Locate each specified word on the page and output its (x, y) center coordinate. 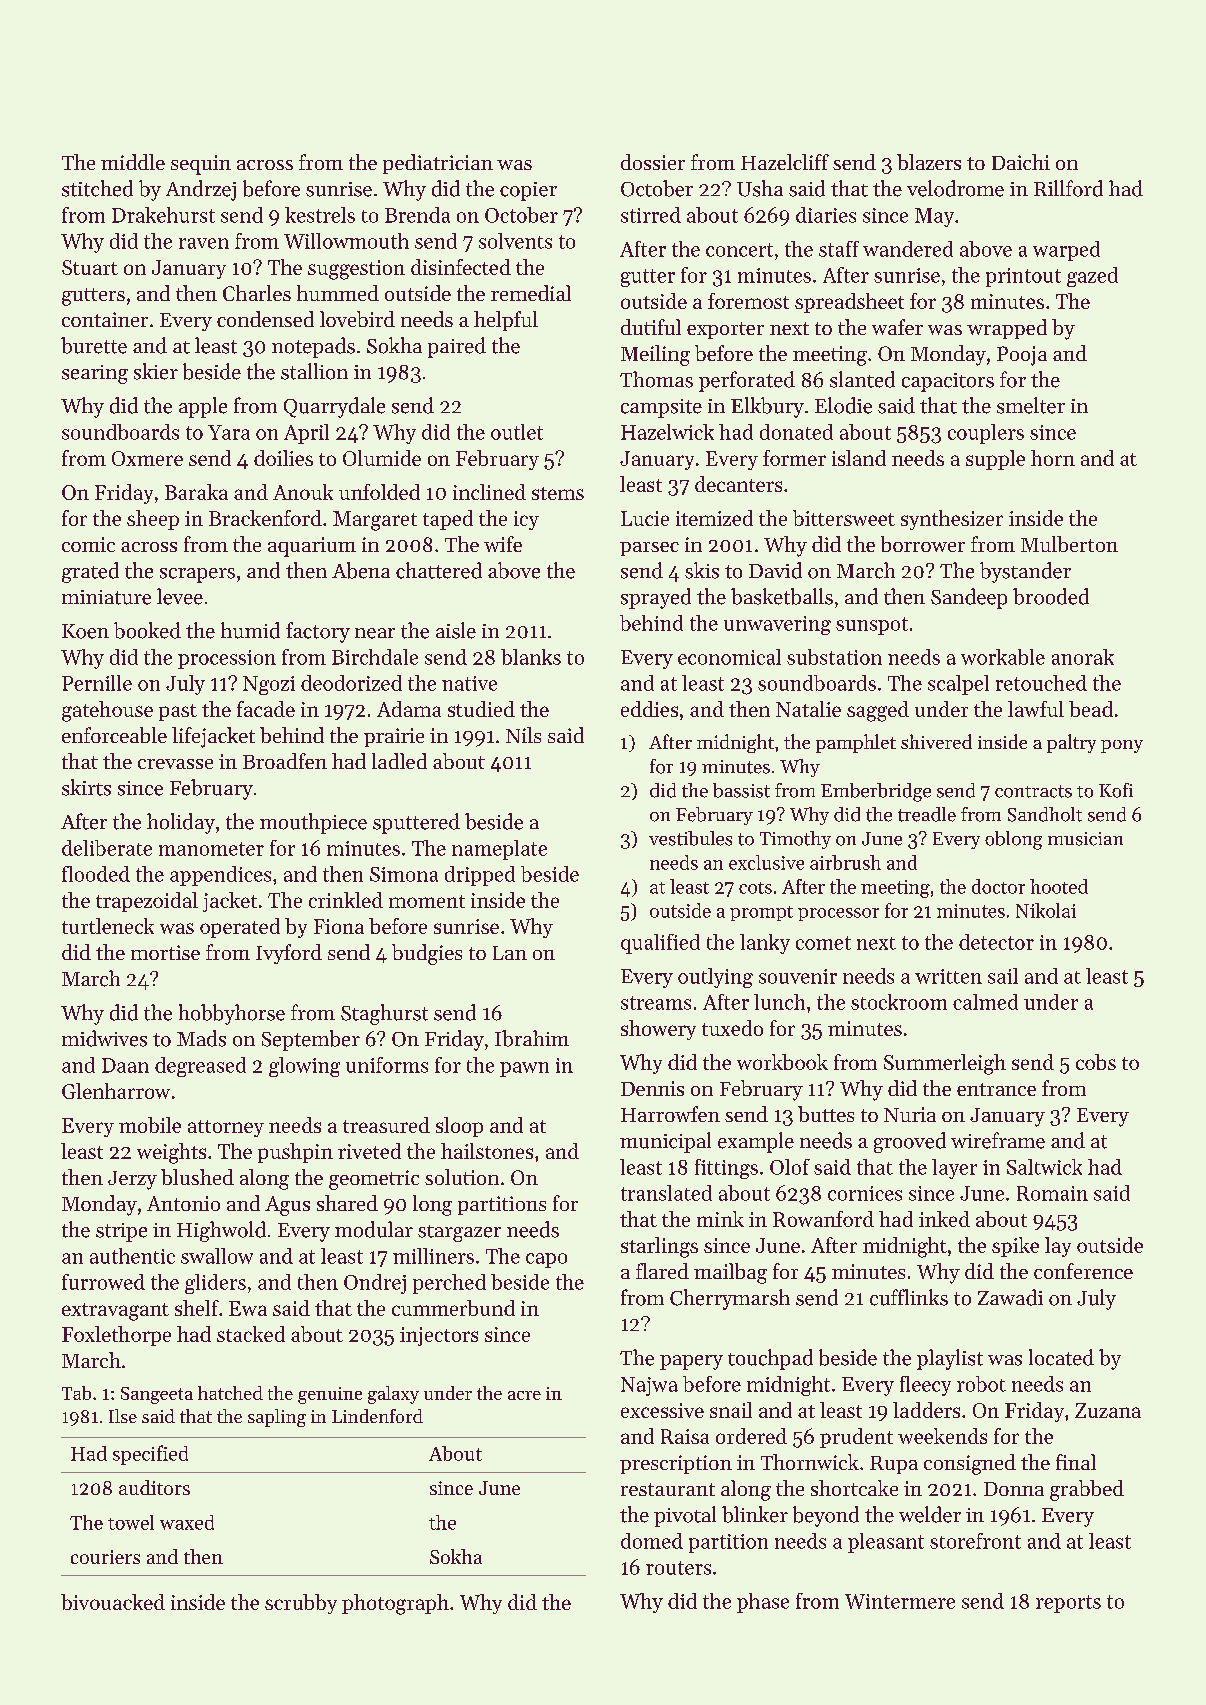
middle (133, 162)
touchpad (770, 1359)
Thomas (656, 379)
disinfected (461, 267)
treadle (927, 814)
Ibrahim (532, 1038)
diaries (826, 215)
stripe (121, 1232)
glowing (304, 1067)
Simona (404, 874)
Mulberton (1069, 544)
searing (95, 374)
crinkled (346, 900)
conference (1083, 1271)
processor (838, 914)
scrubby (301, 1604)
